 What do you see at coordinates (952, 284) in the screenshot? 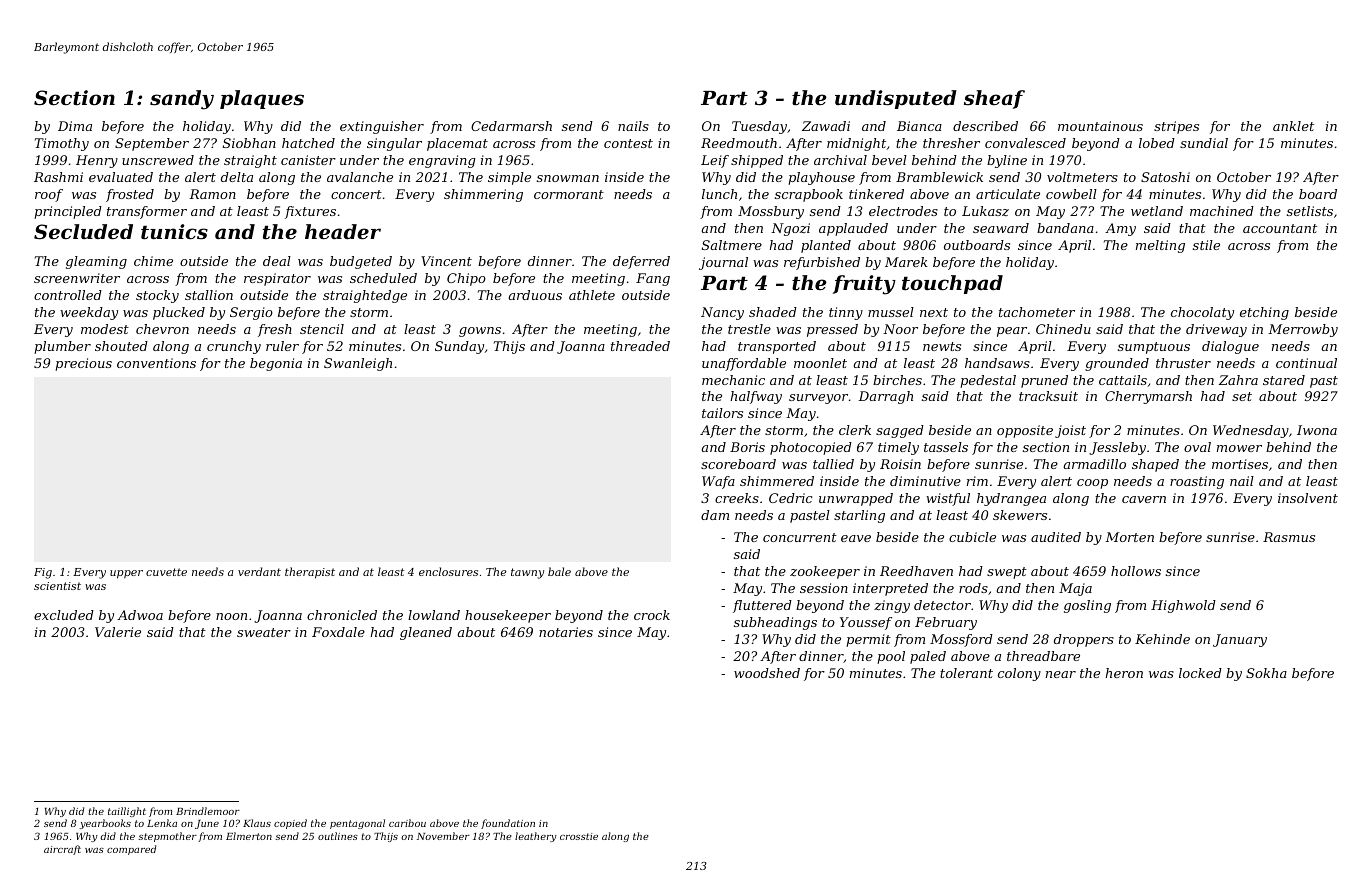
I see `touchpad` at bounding box center [952, 284].
